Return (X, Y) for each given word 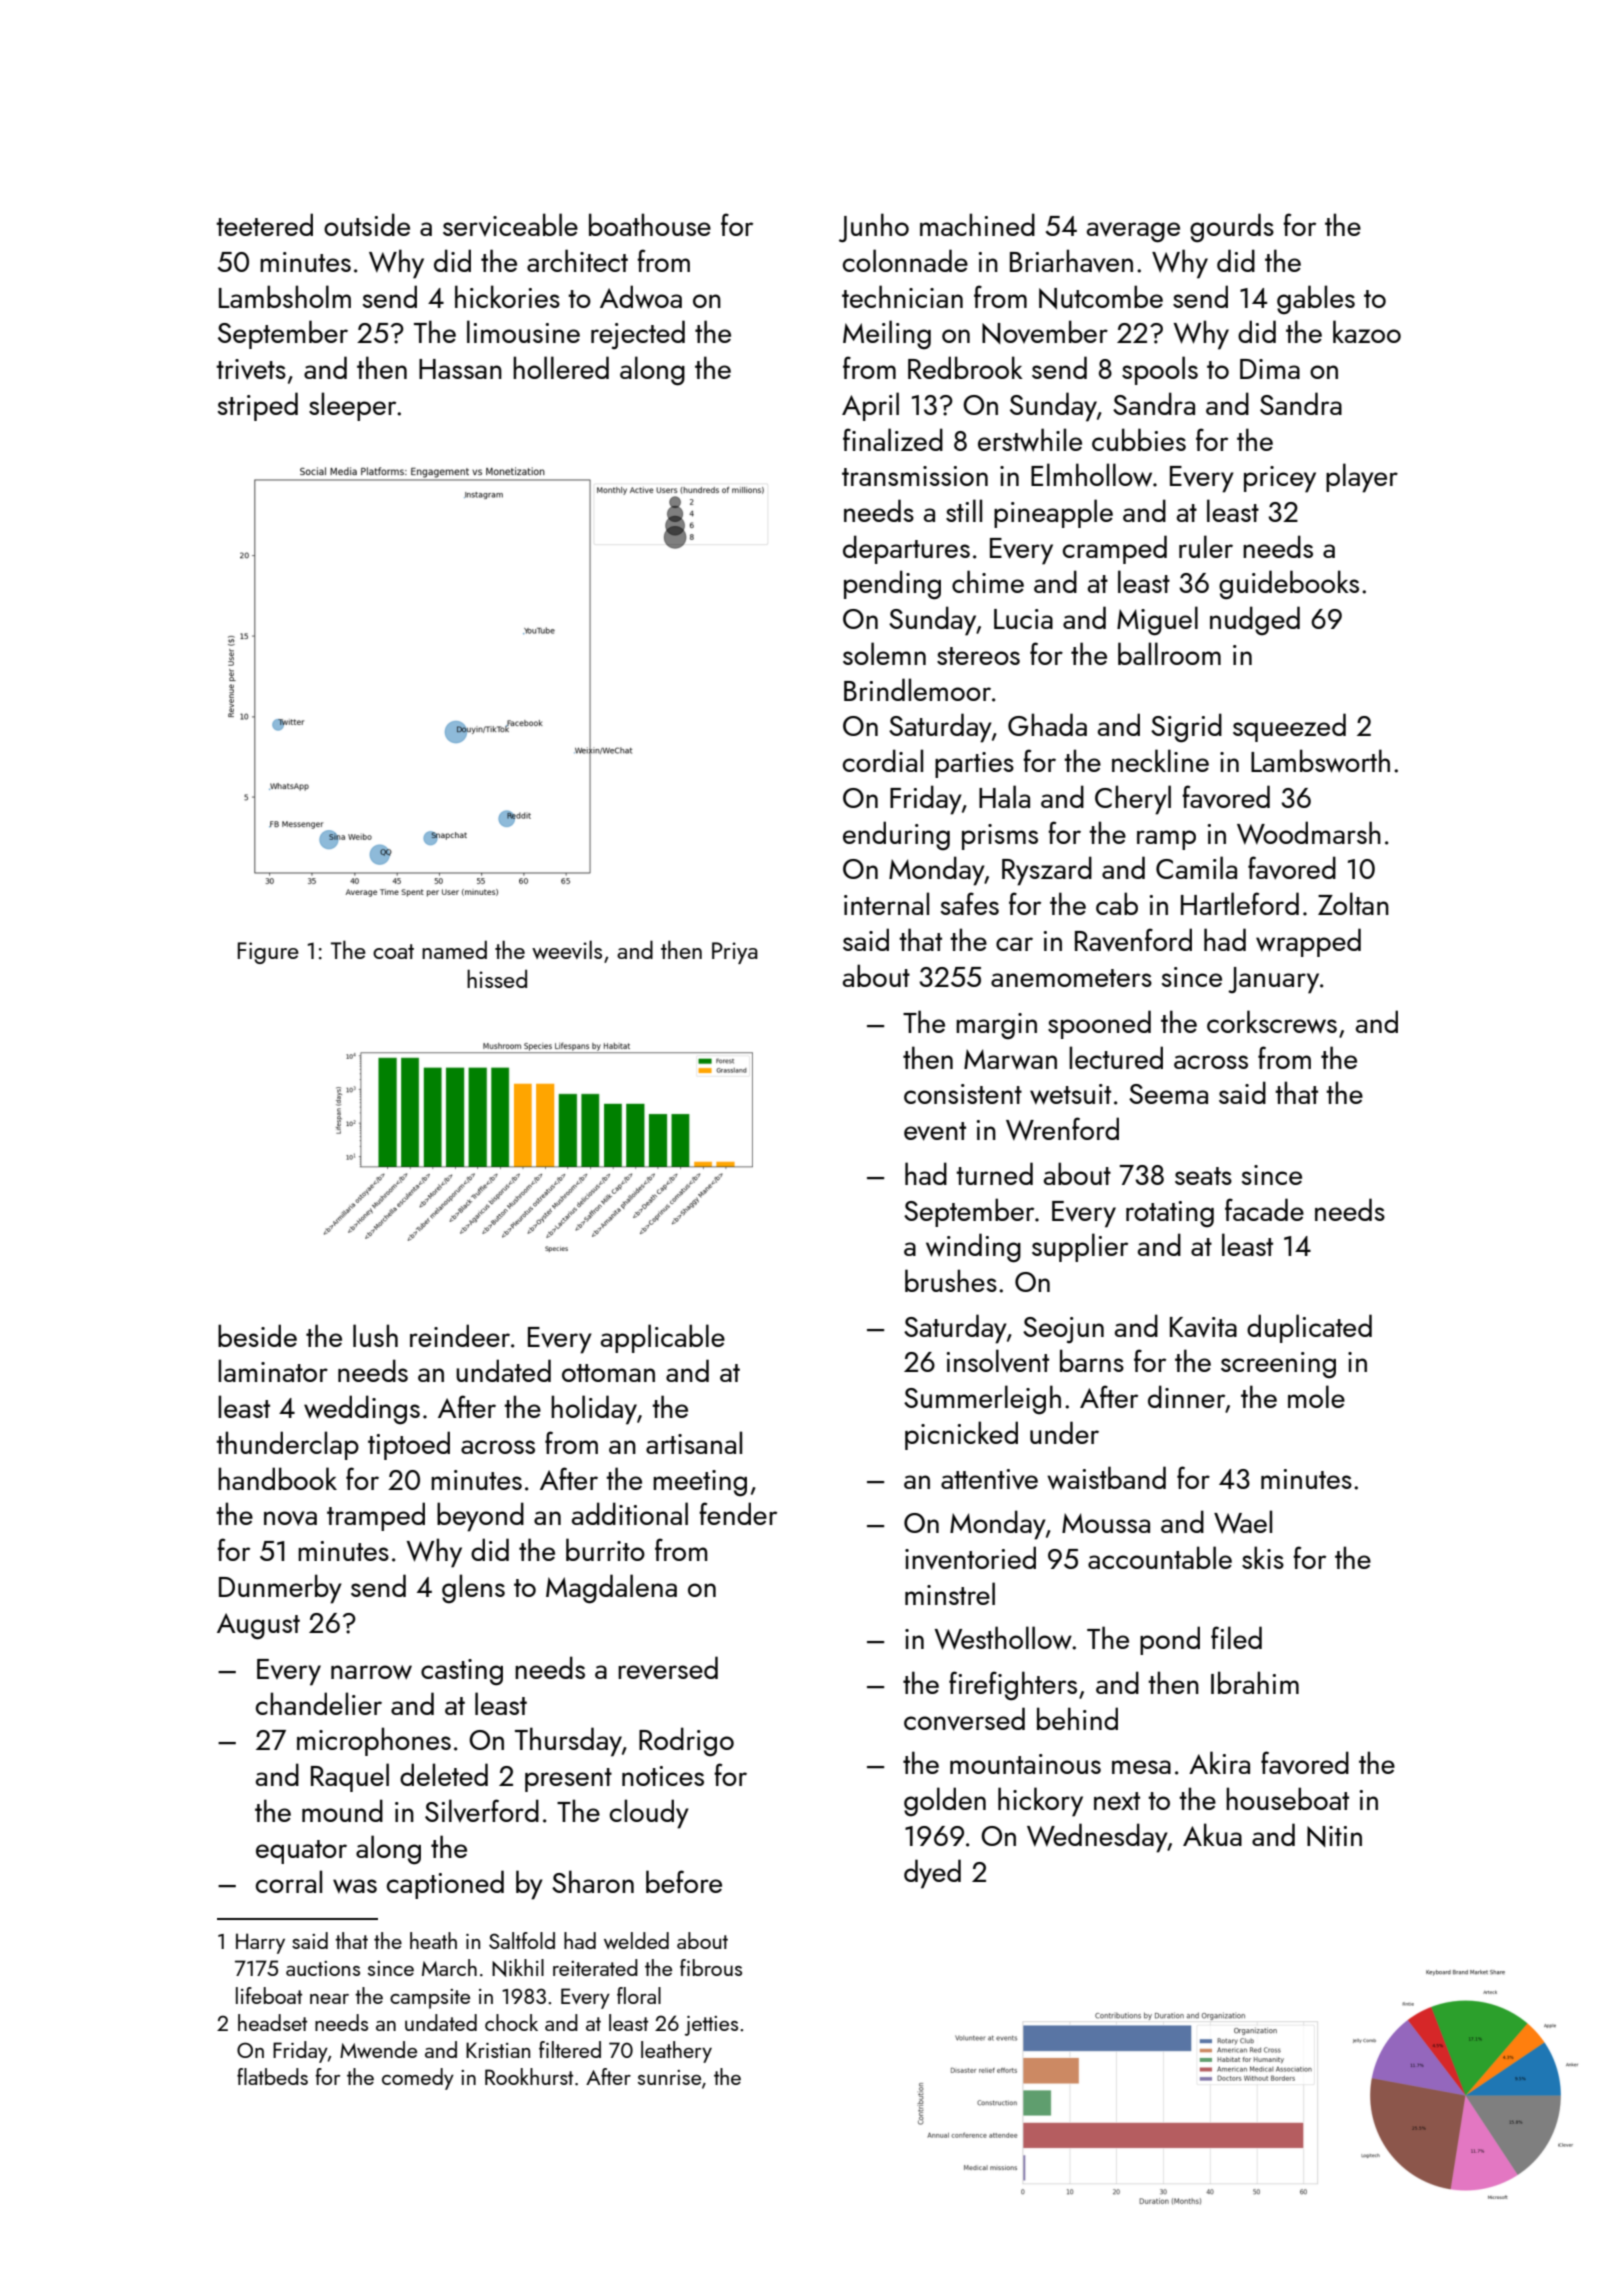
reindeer (460, 1335)
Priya (735, 953)
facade (1264, 1209)
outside (367, 224)
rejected (638, 334)
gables (1316, 299)
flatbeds (272, 2076)
